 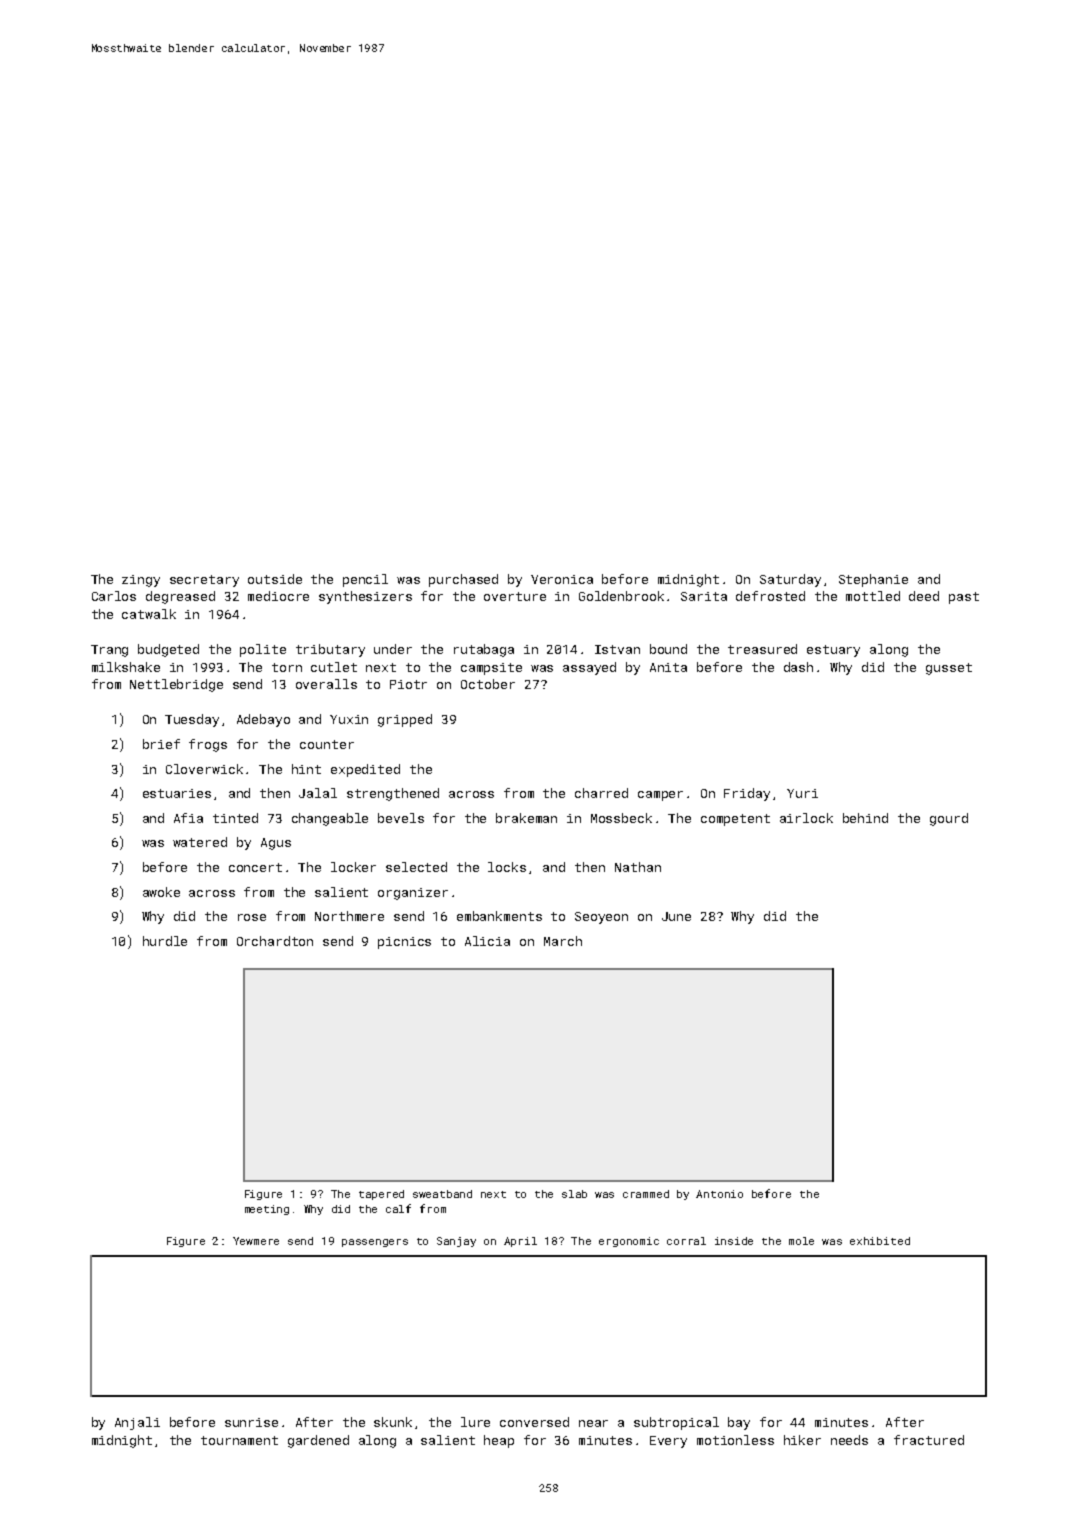 What do you see at coordinates (180, 597) in the document?
I see `degreased` at bounding box center [180, 597].
